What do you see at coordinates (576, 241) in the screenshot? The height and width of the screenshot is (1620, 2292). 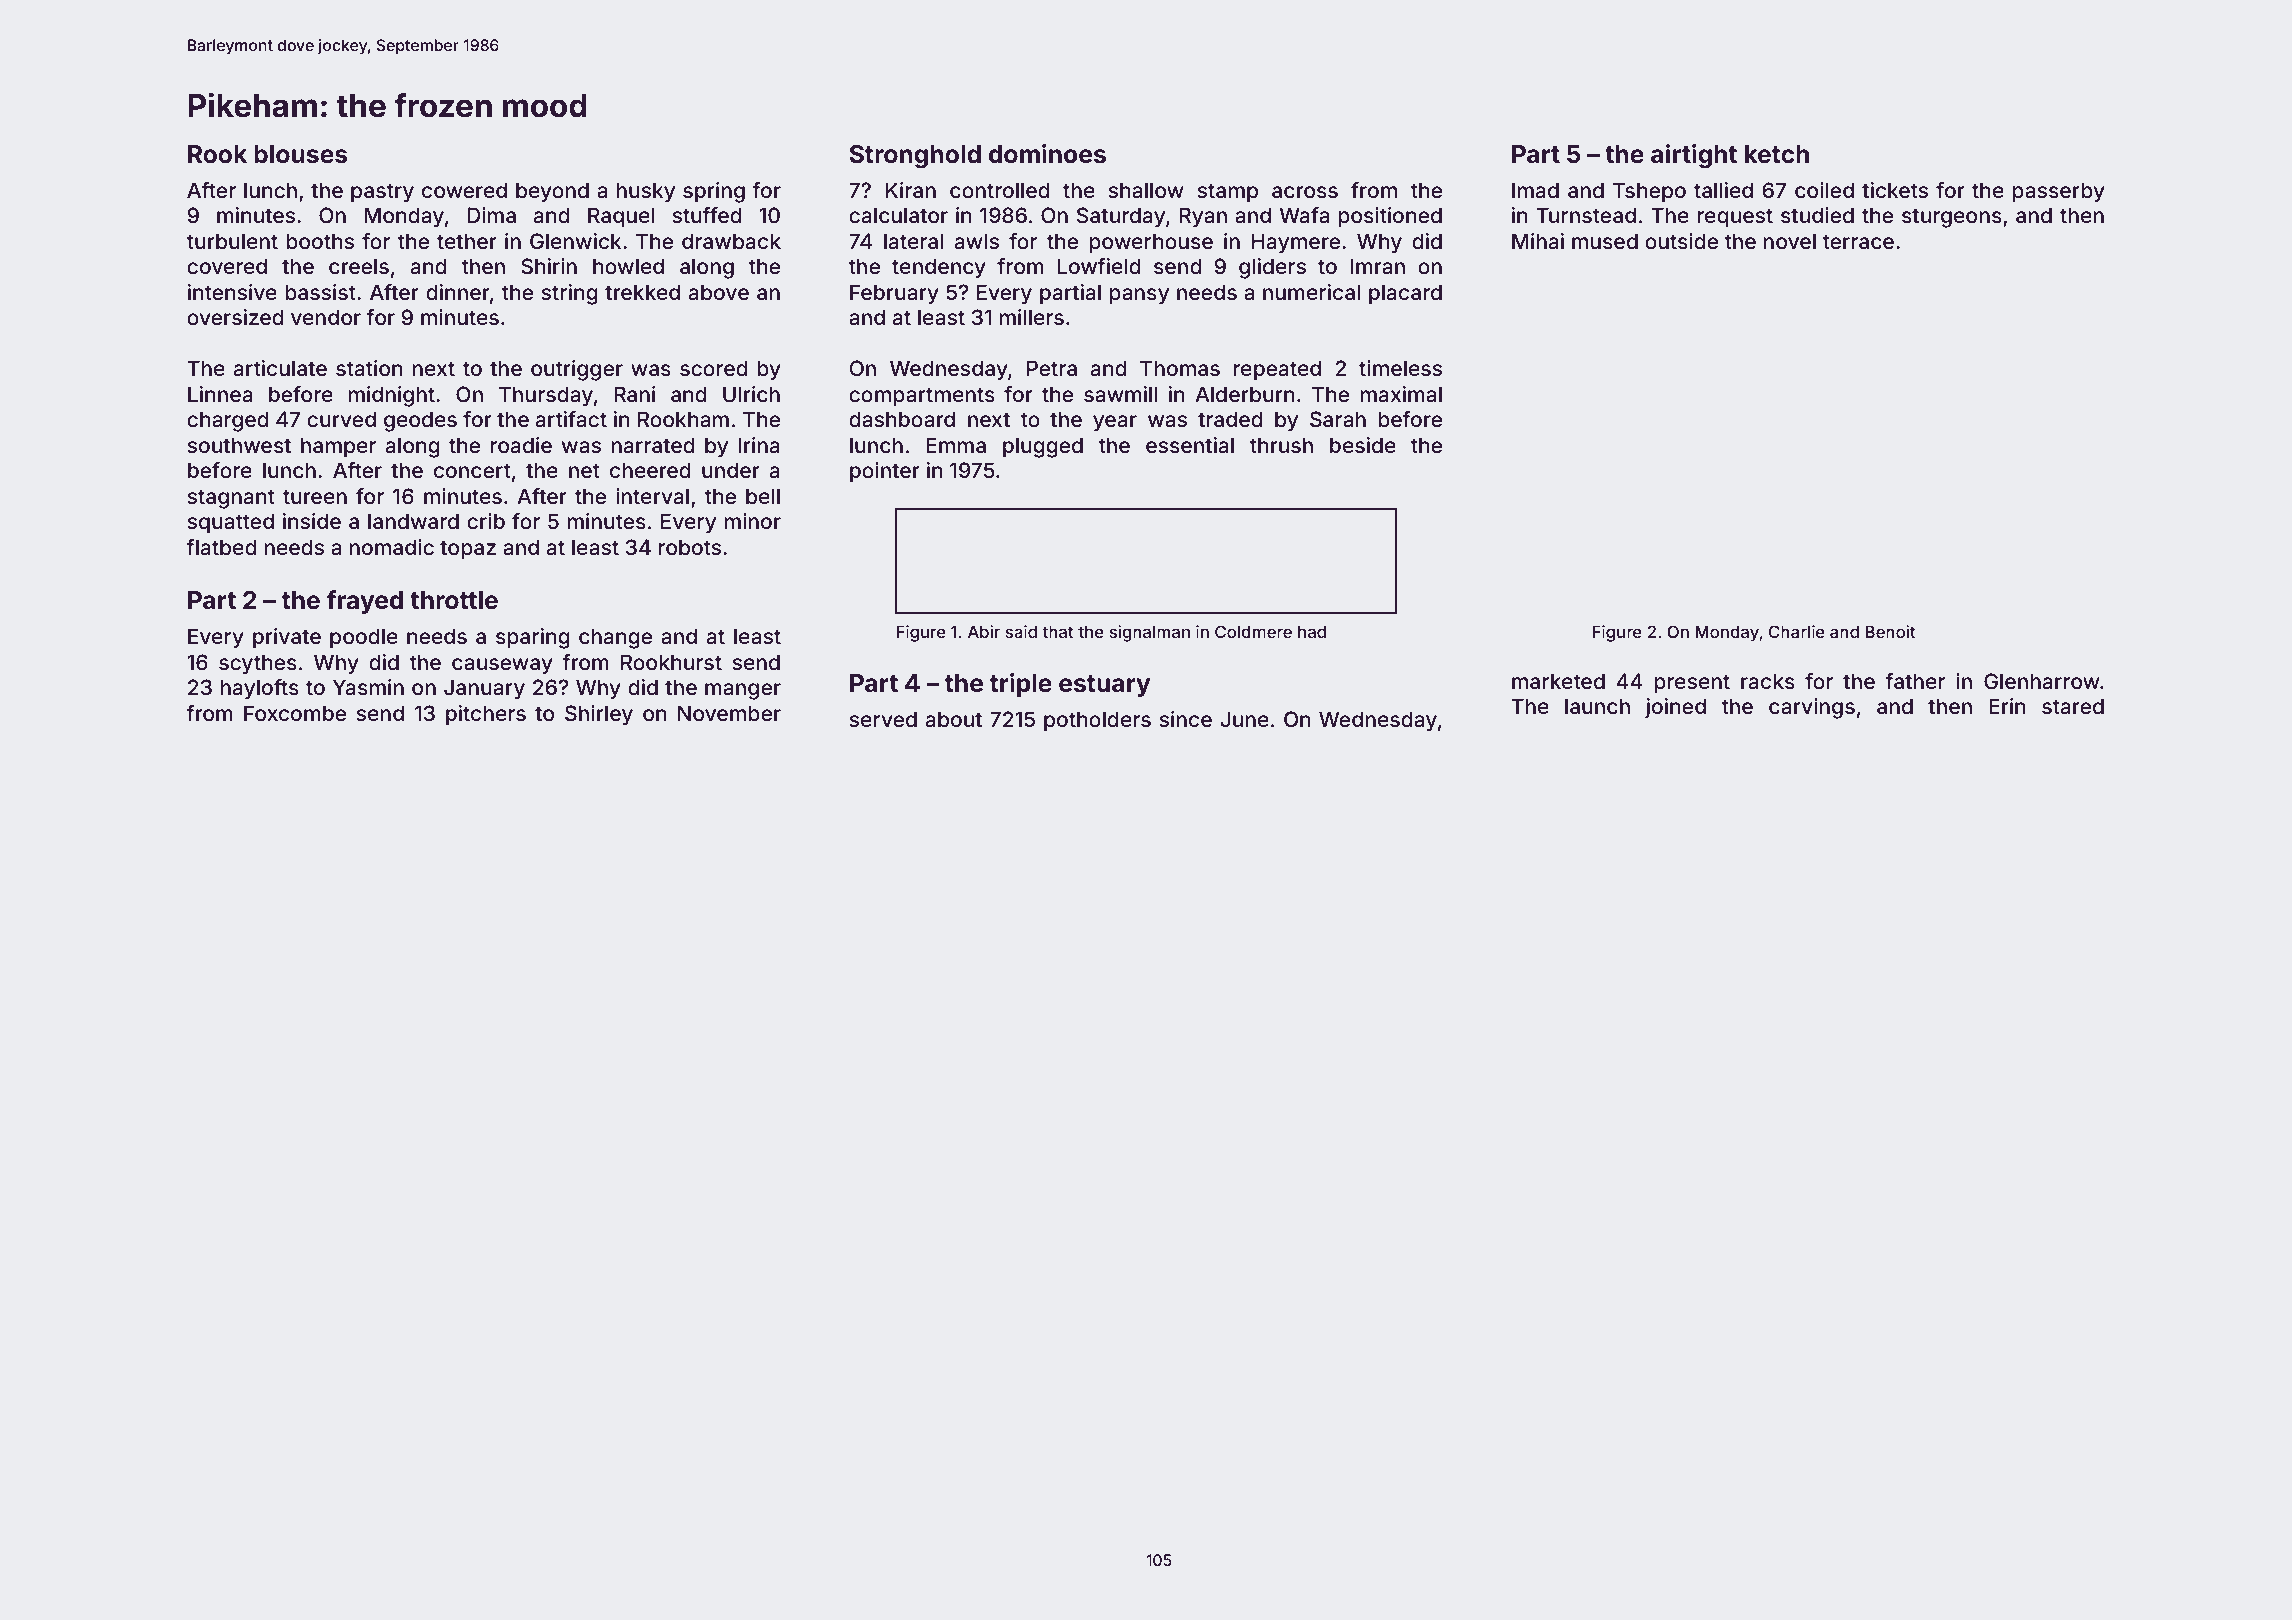 I see `Glenwick` at bounding box center [576, 241].
